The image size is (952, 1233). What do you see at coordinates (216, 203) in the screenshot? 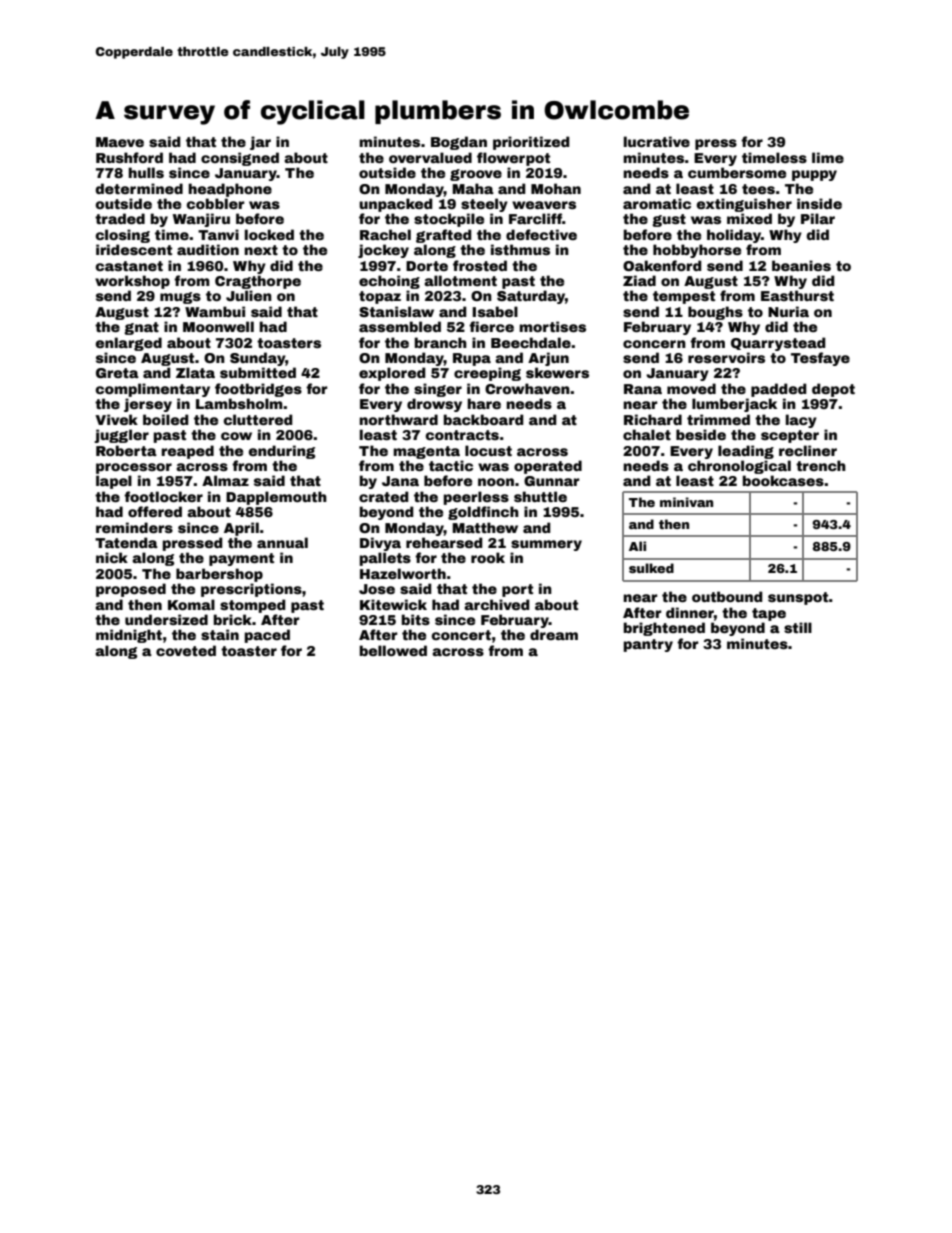
I see `cobbler` at bounding box center [216, 203].
